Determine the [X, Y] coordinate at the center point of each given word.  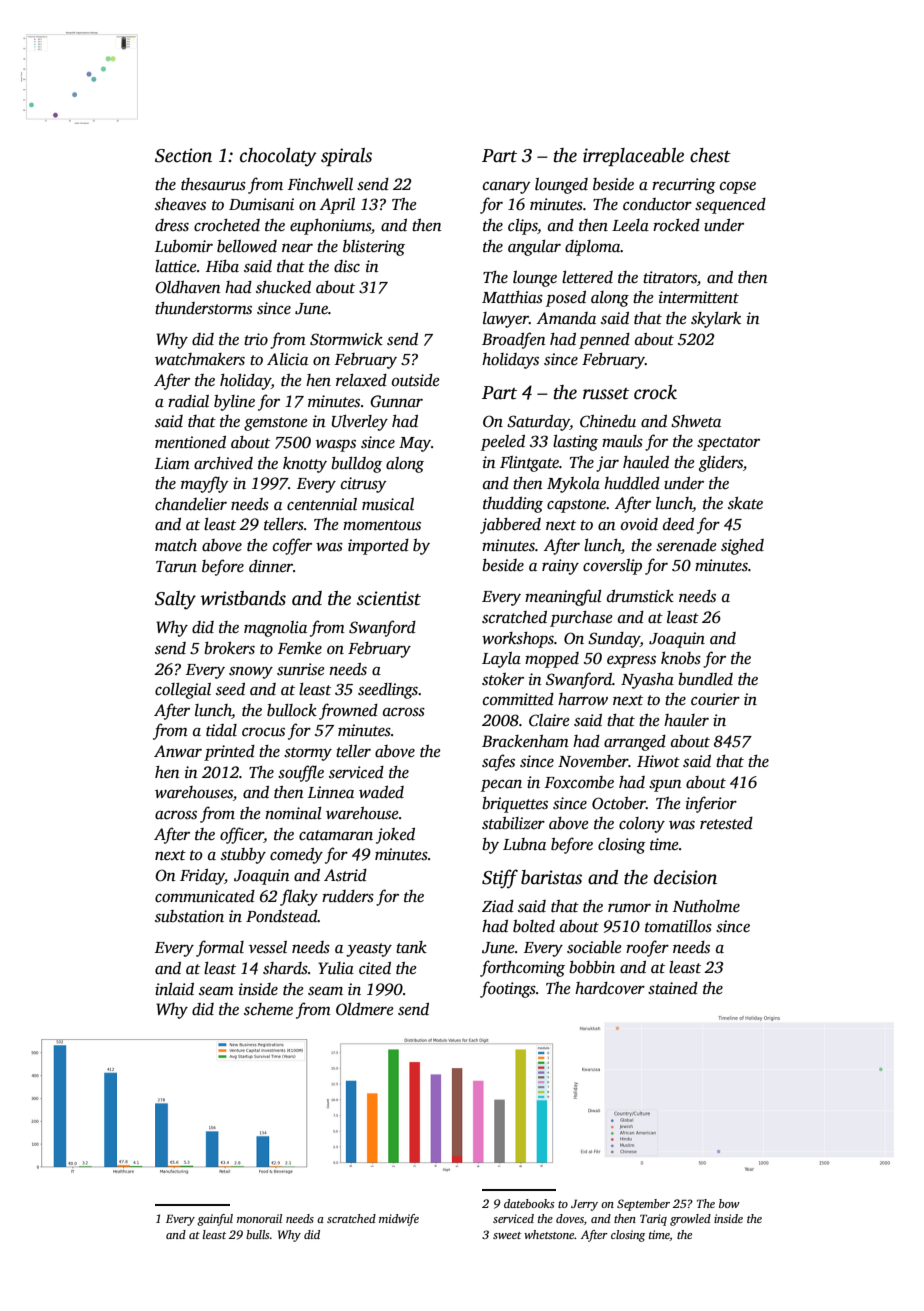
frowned [348, 711]
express [631, 661]
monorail [259, 1218]
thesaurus [213, 184]
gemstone [276, 424]
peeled [503, 443]
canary [507, 188]
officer [242, 835]
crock [655, 392]
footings [508, 989]
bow [729, 1203]
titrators [670, 277]
